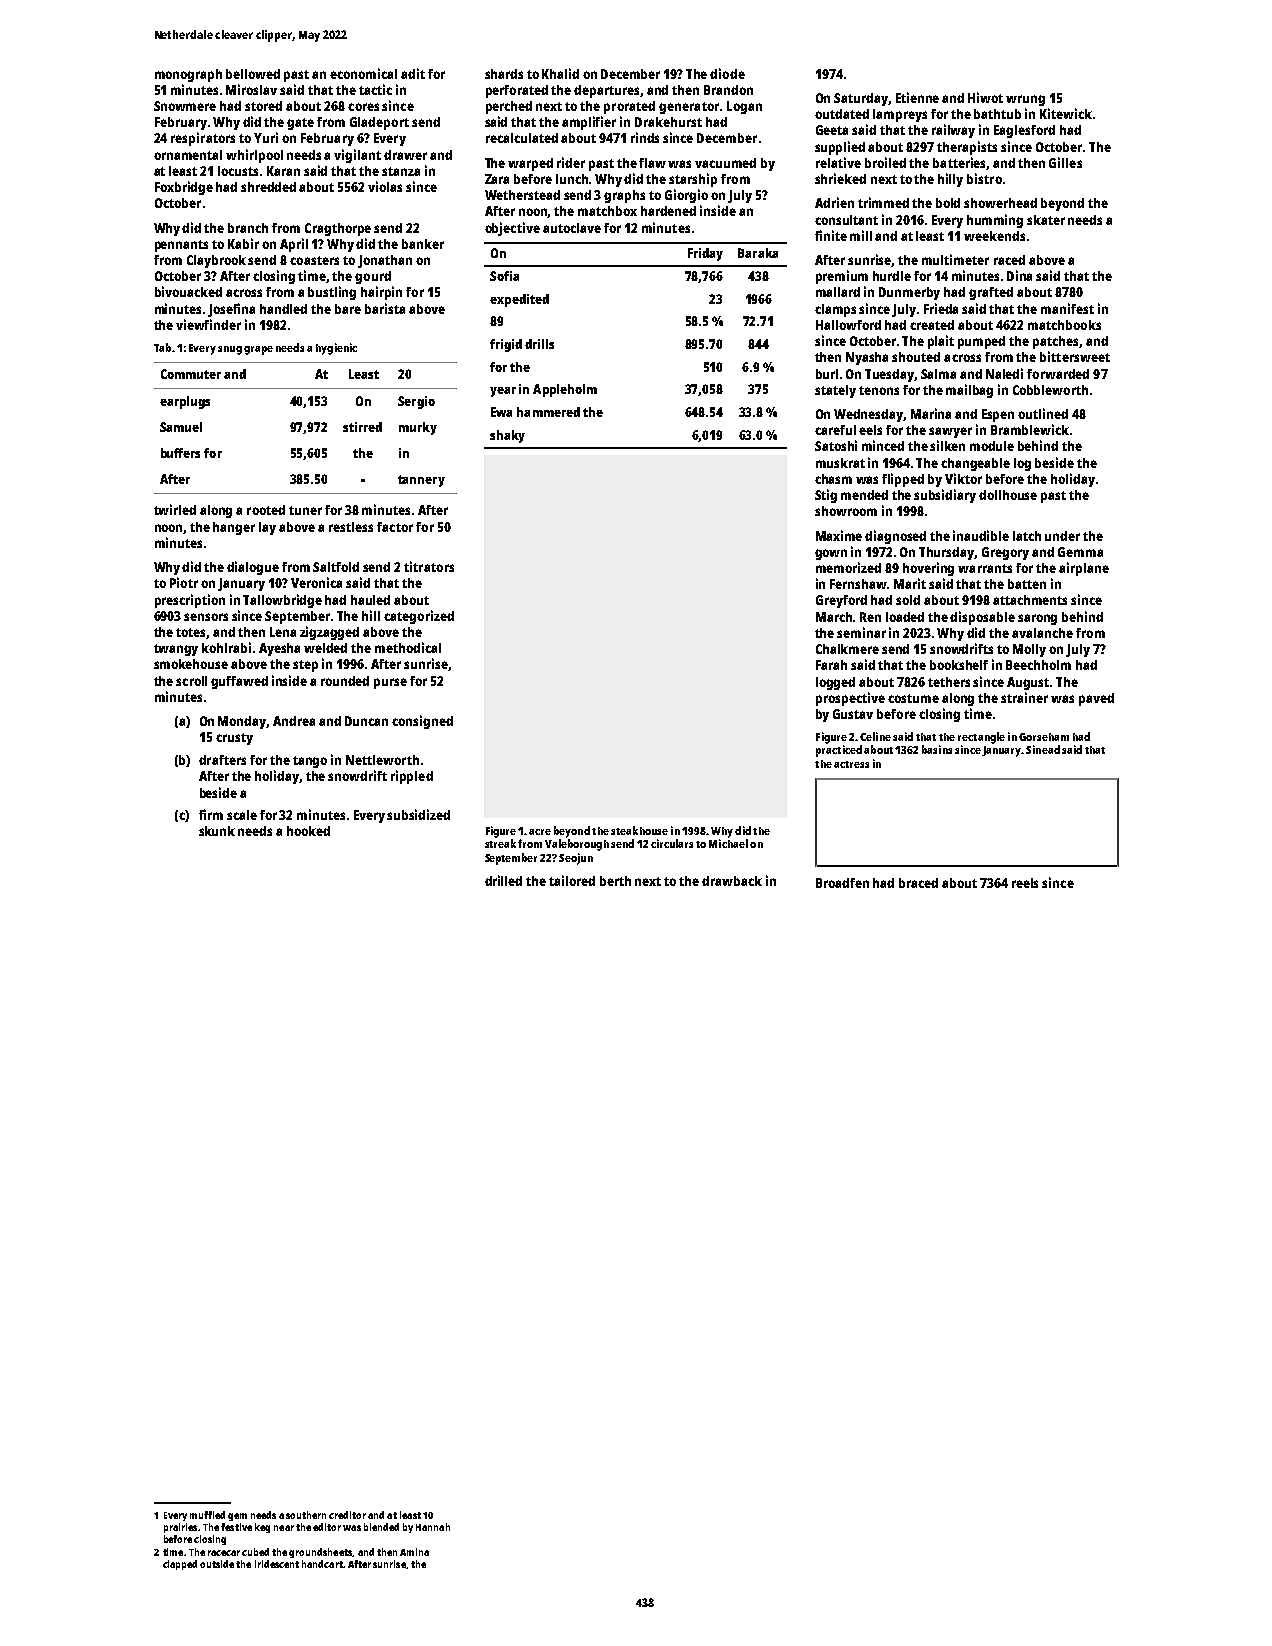 The height and width of the screenshot is (1646, 1272). Describe the element at coordinates (826, 496) in the screenshot. I see `Stig` at that location.
